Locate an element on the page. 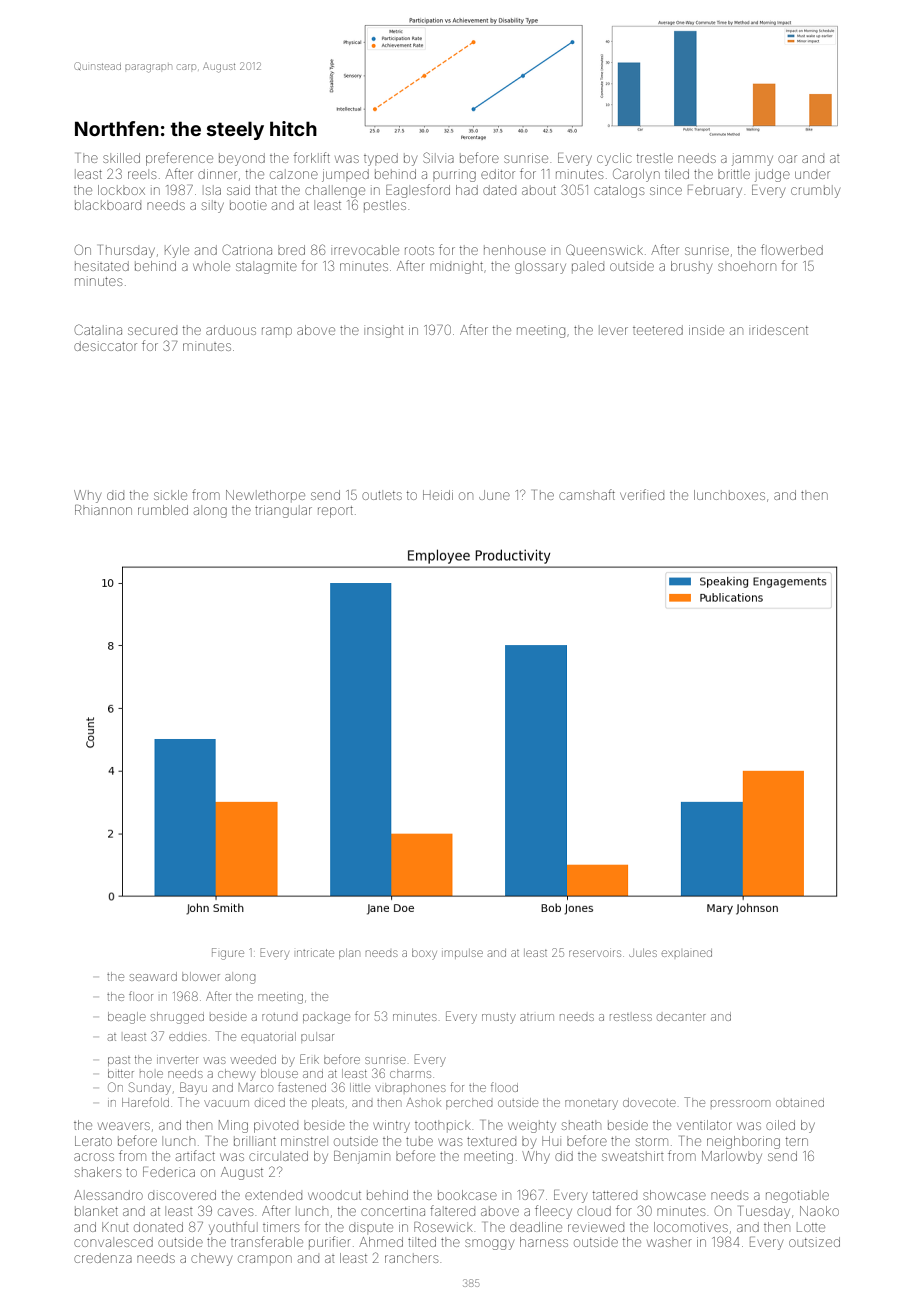 Image resolution: width=924 pixels, height=1308 pixels. textured is located at coordinates (491, 1141).
